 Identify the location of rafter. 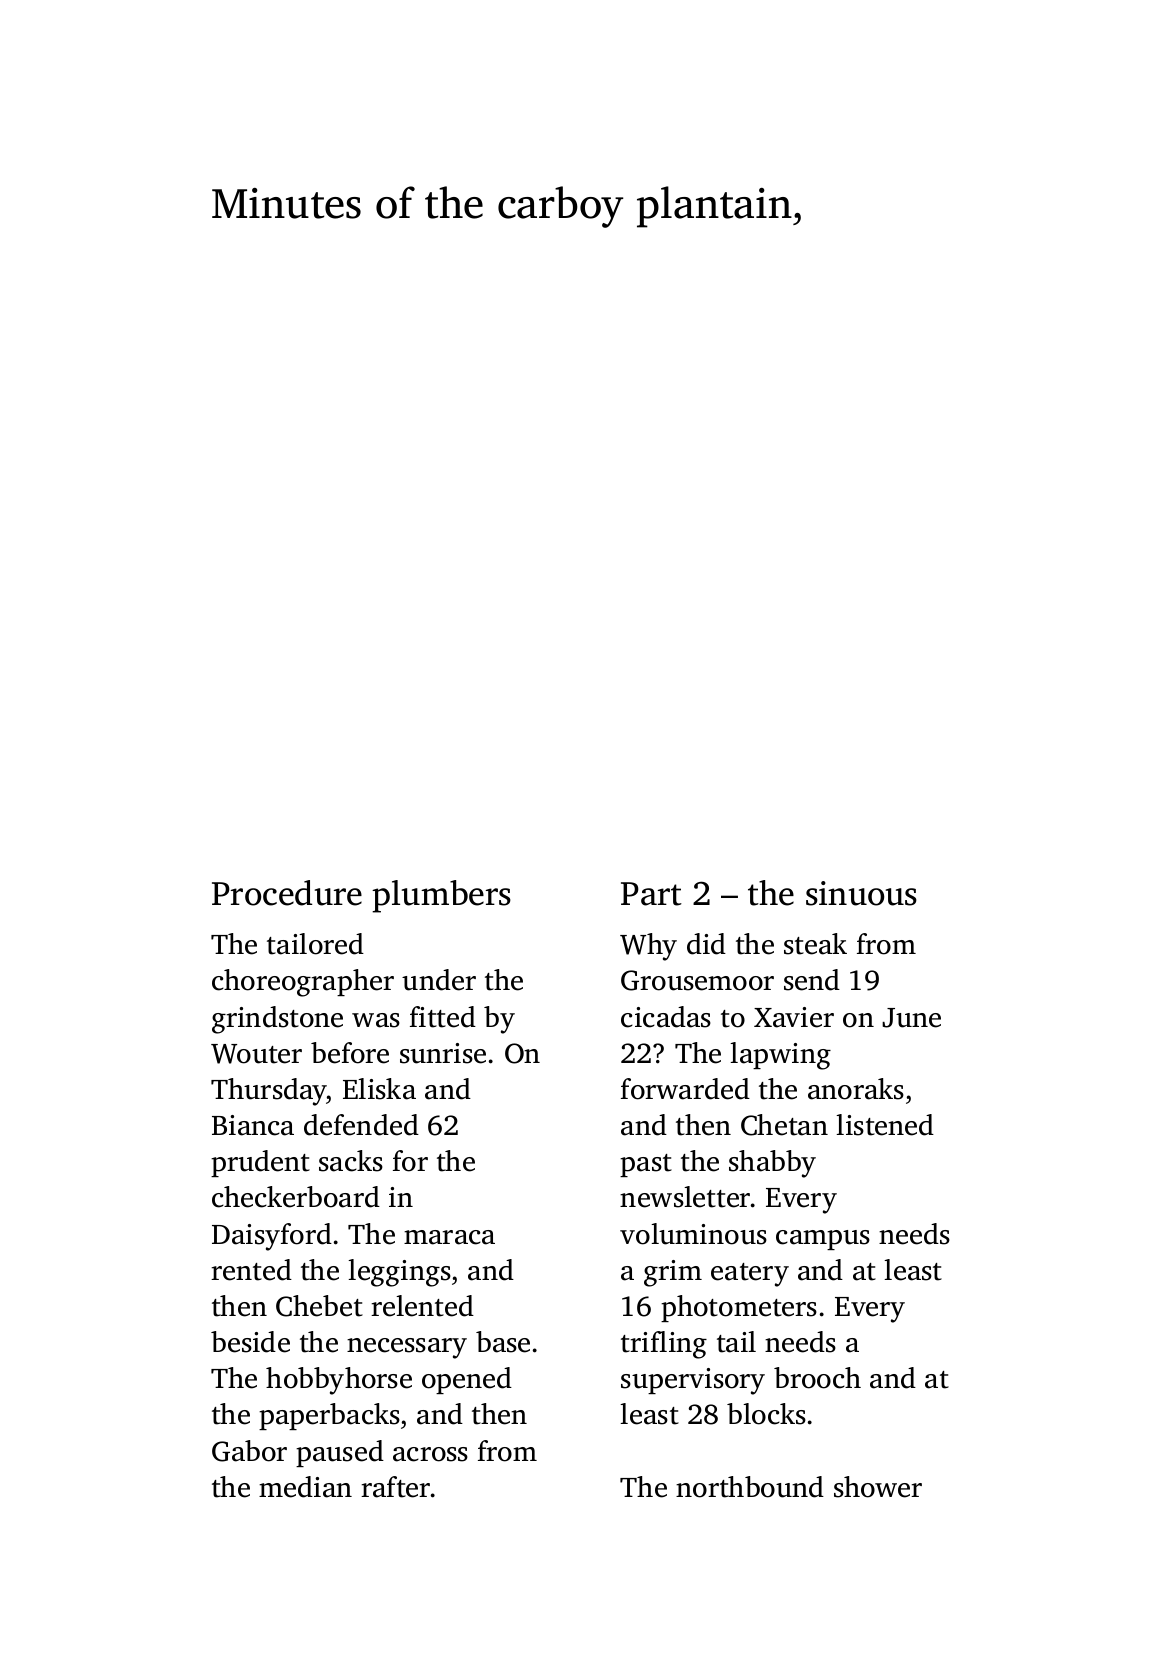
(395, 1487).
